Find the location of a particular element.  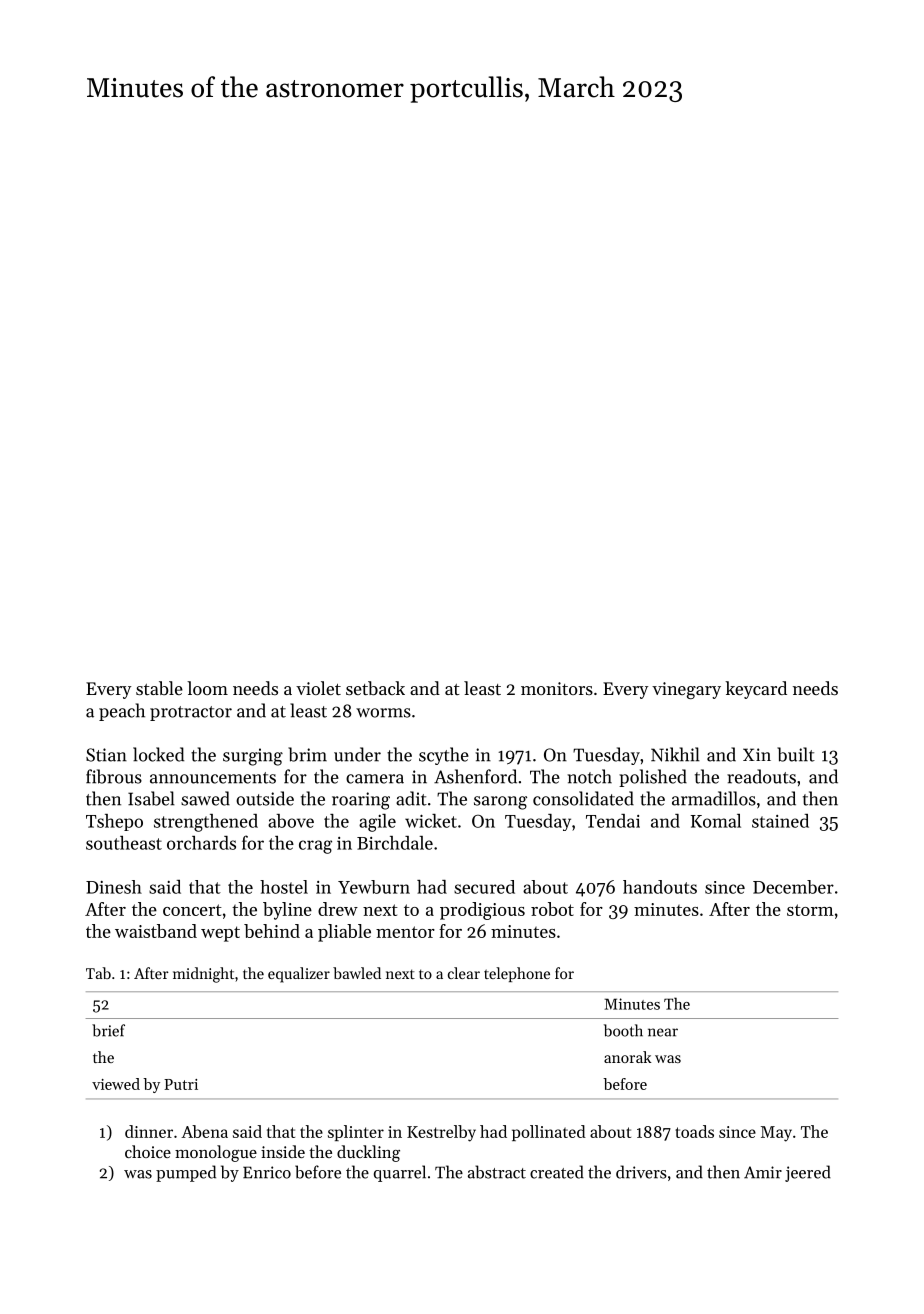

wept is located at coordinates (220, 934).
